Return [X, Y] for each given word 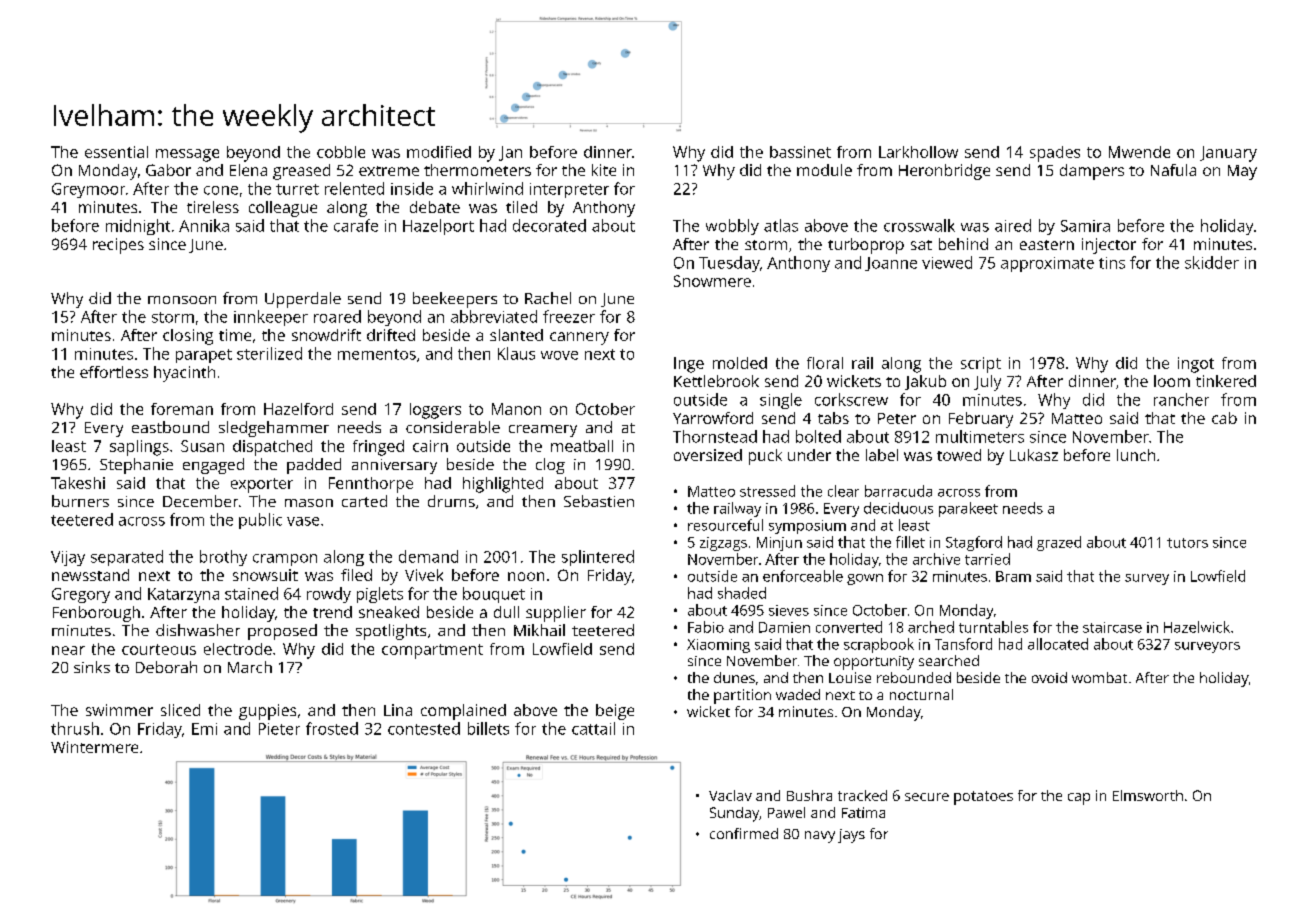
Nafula [1173, 170]
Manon [516, 409]
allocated [1058, 644]
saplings [139, 448]
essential [116, 152]
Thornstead [715, 436]
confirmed [744, 833]
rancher [1181, 399]
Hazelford [298, 409]
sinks [92, 667]
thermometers [477, 170]
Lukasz [1034, 455]
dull [506, 612]
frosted [332, 728]
